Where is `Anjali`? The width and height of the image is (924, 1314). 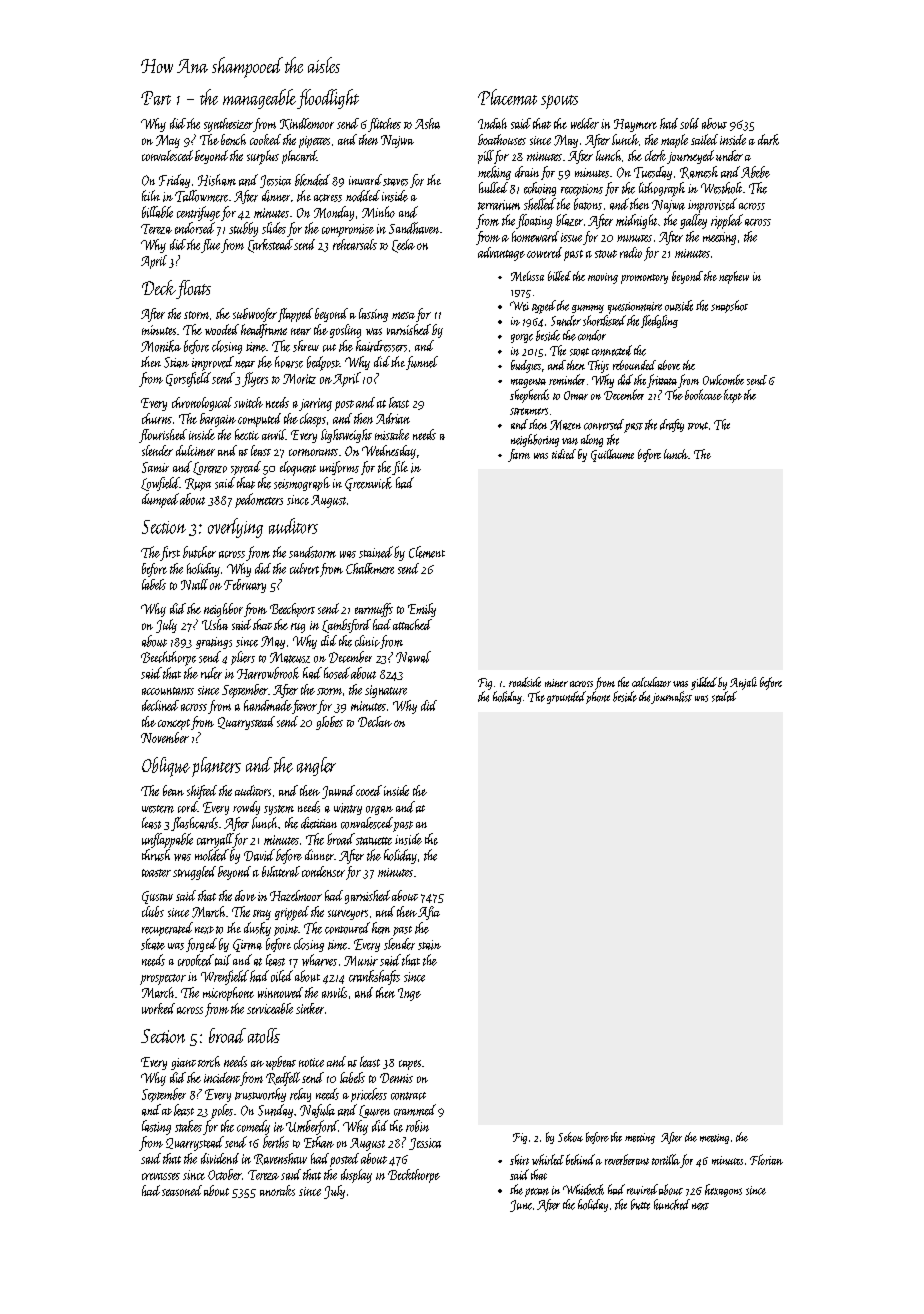 Anjali is located at coordinates (743, 683).
